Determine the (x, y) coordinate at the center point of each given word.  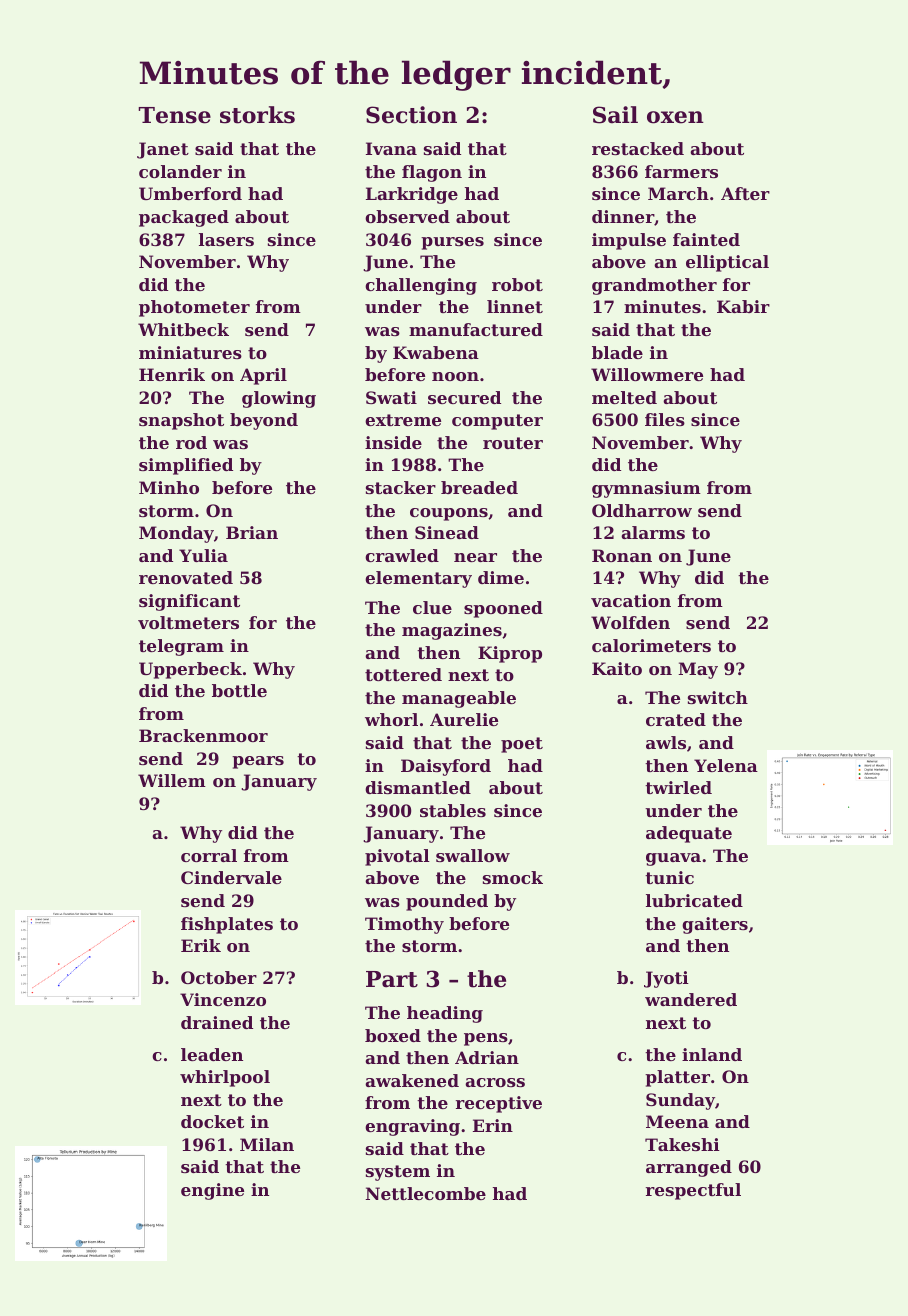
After (745, 193)
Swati (391, 397)
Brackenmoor (203, 735)
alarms (653, 532)
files (665, 419)
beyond (264, 421)
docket (212, 1121)
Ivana (391, 148)
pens (486, 1039)
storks (257, 115)
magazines (452, 631)
